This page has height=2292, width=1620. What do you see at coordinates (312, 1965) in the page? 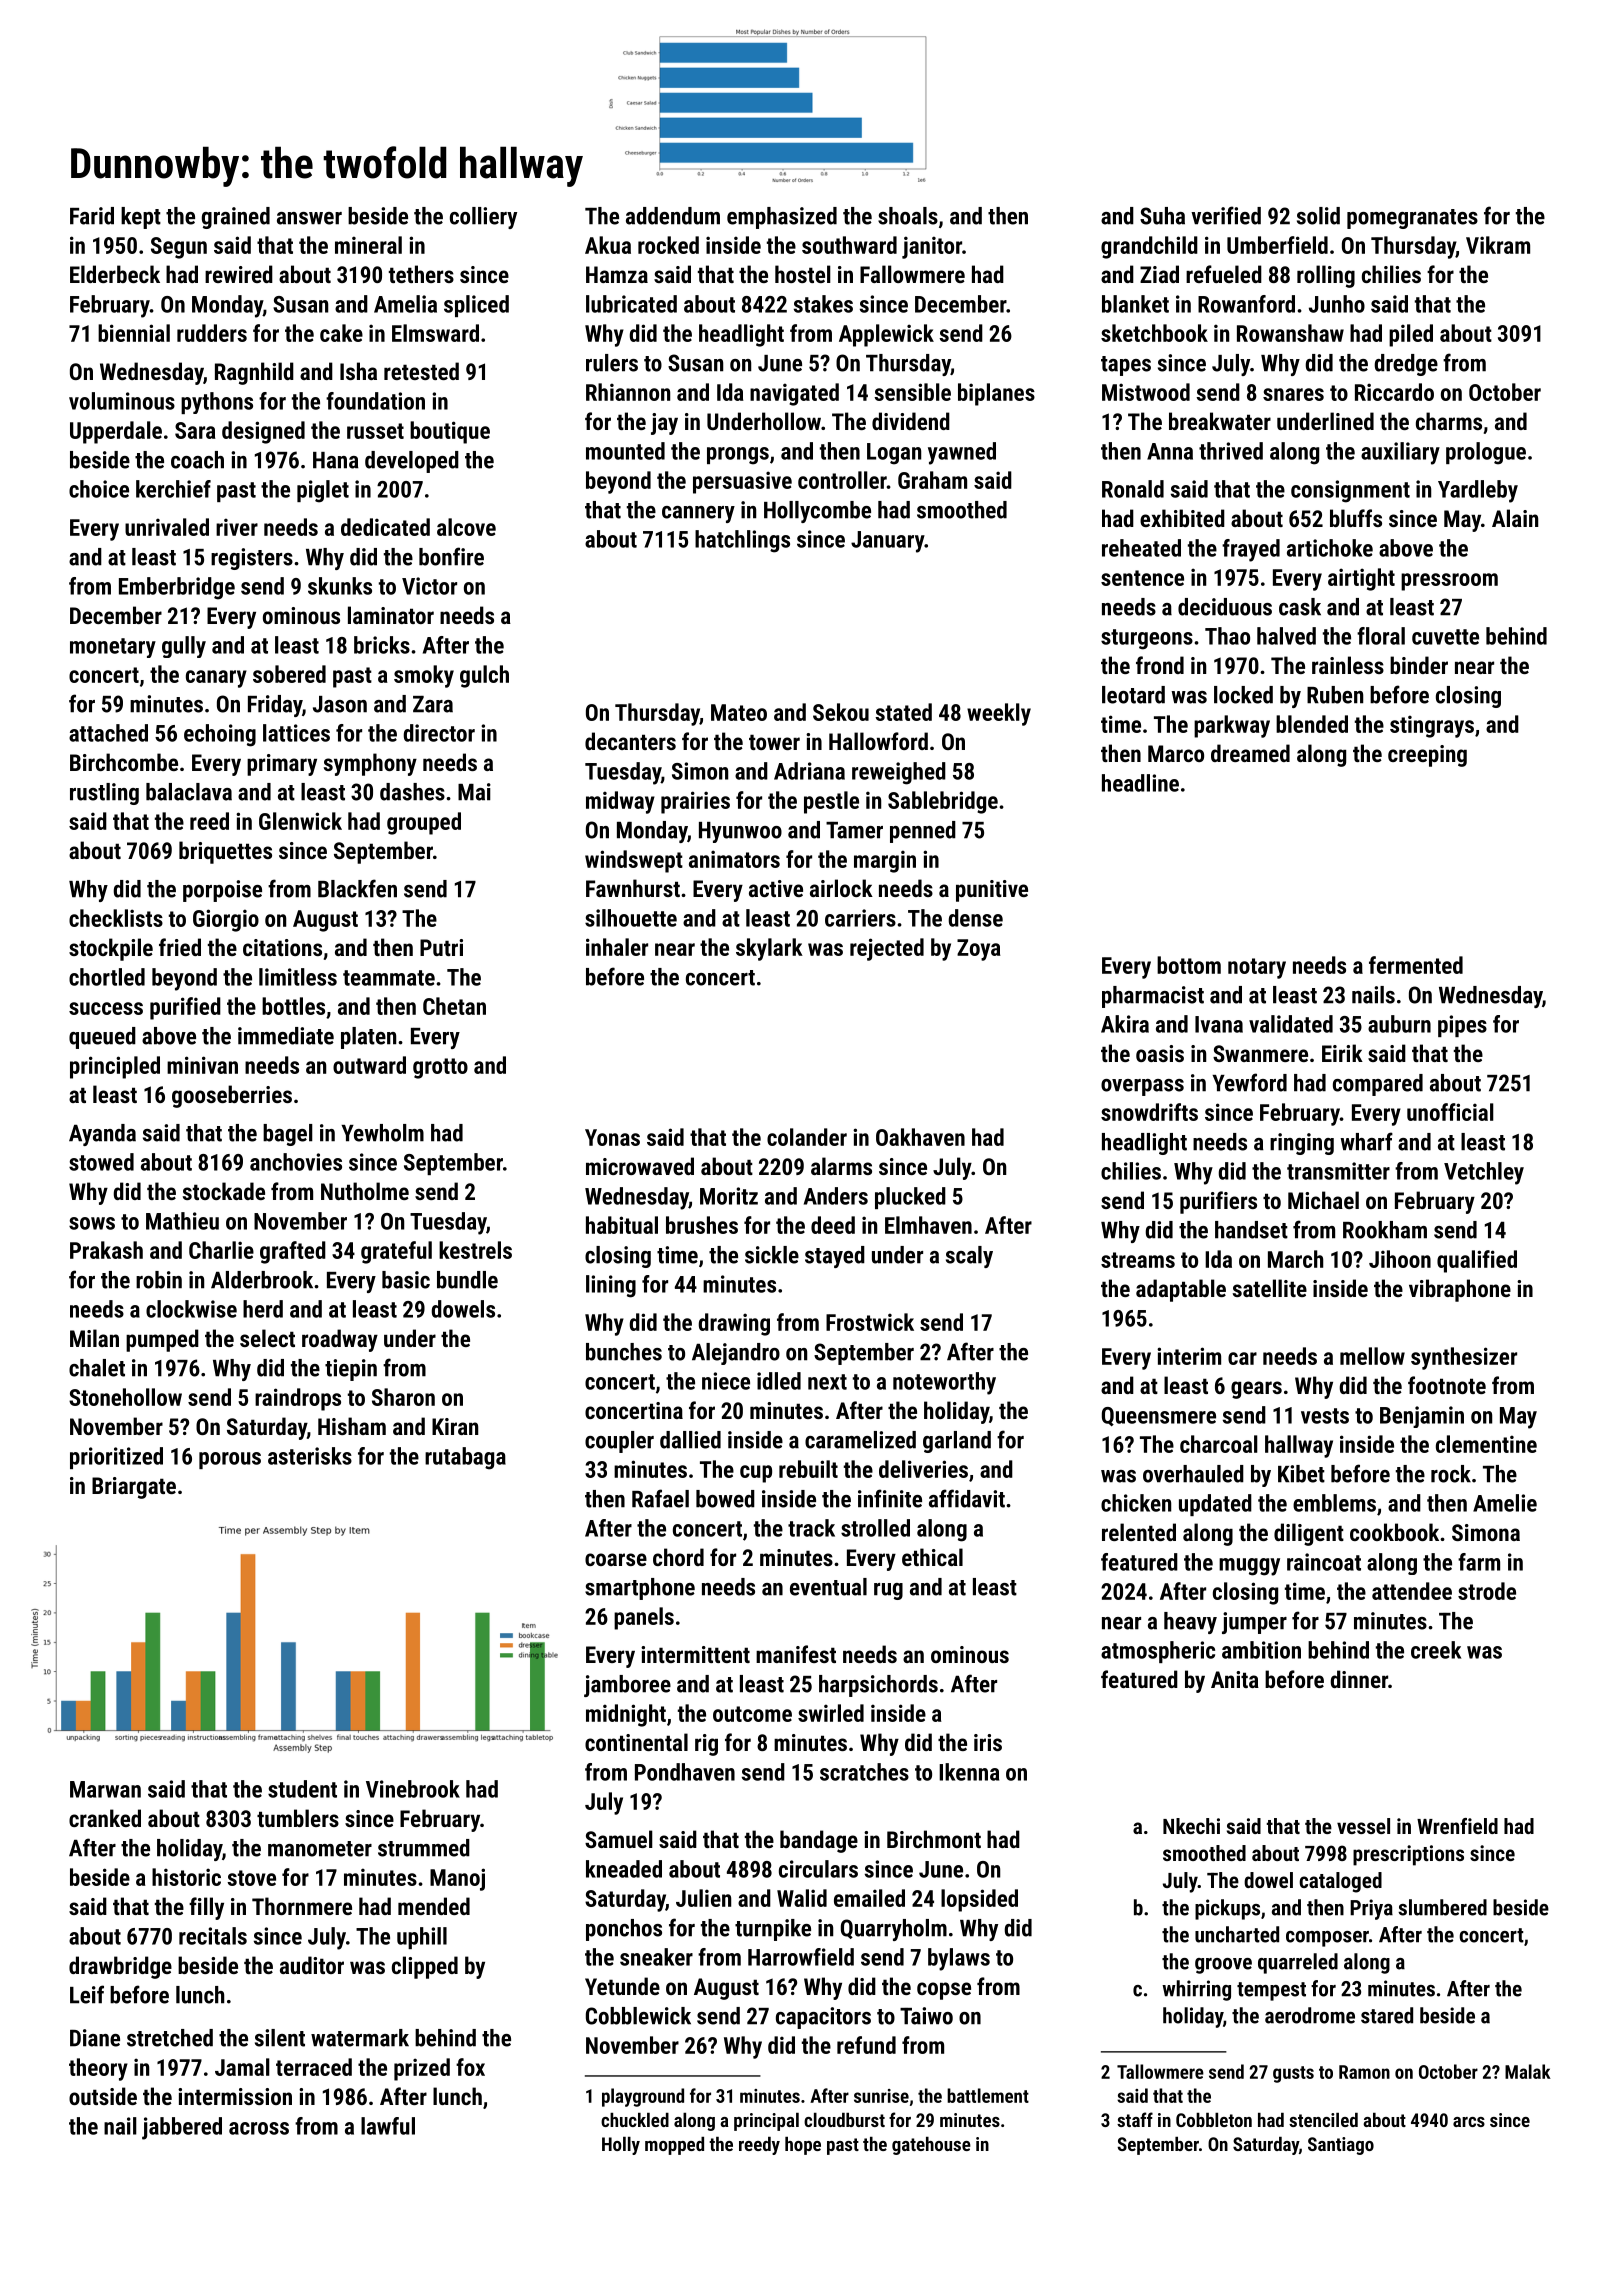
I see `auditor` at bounding box center [312, 1965].
